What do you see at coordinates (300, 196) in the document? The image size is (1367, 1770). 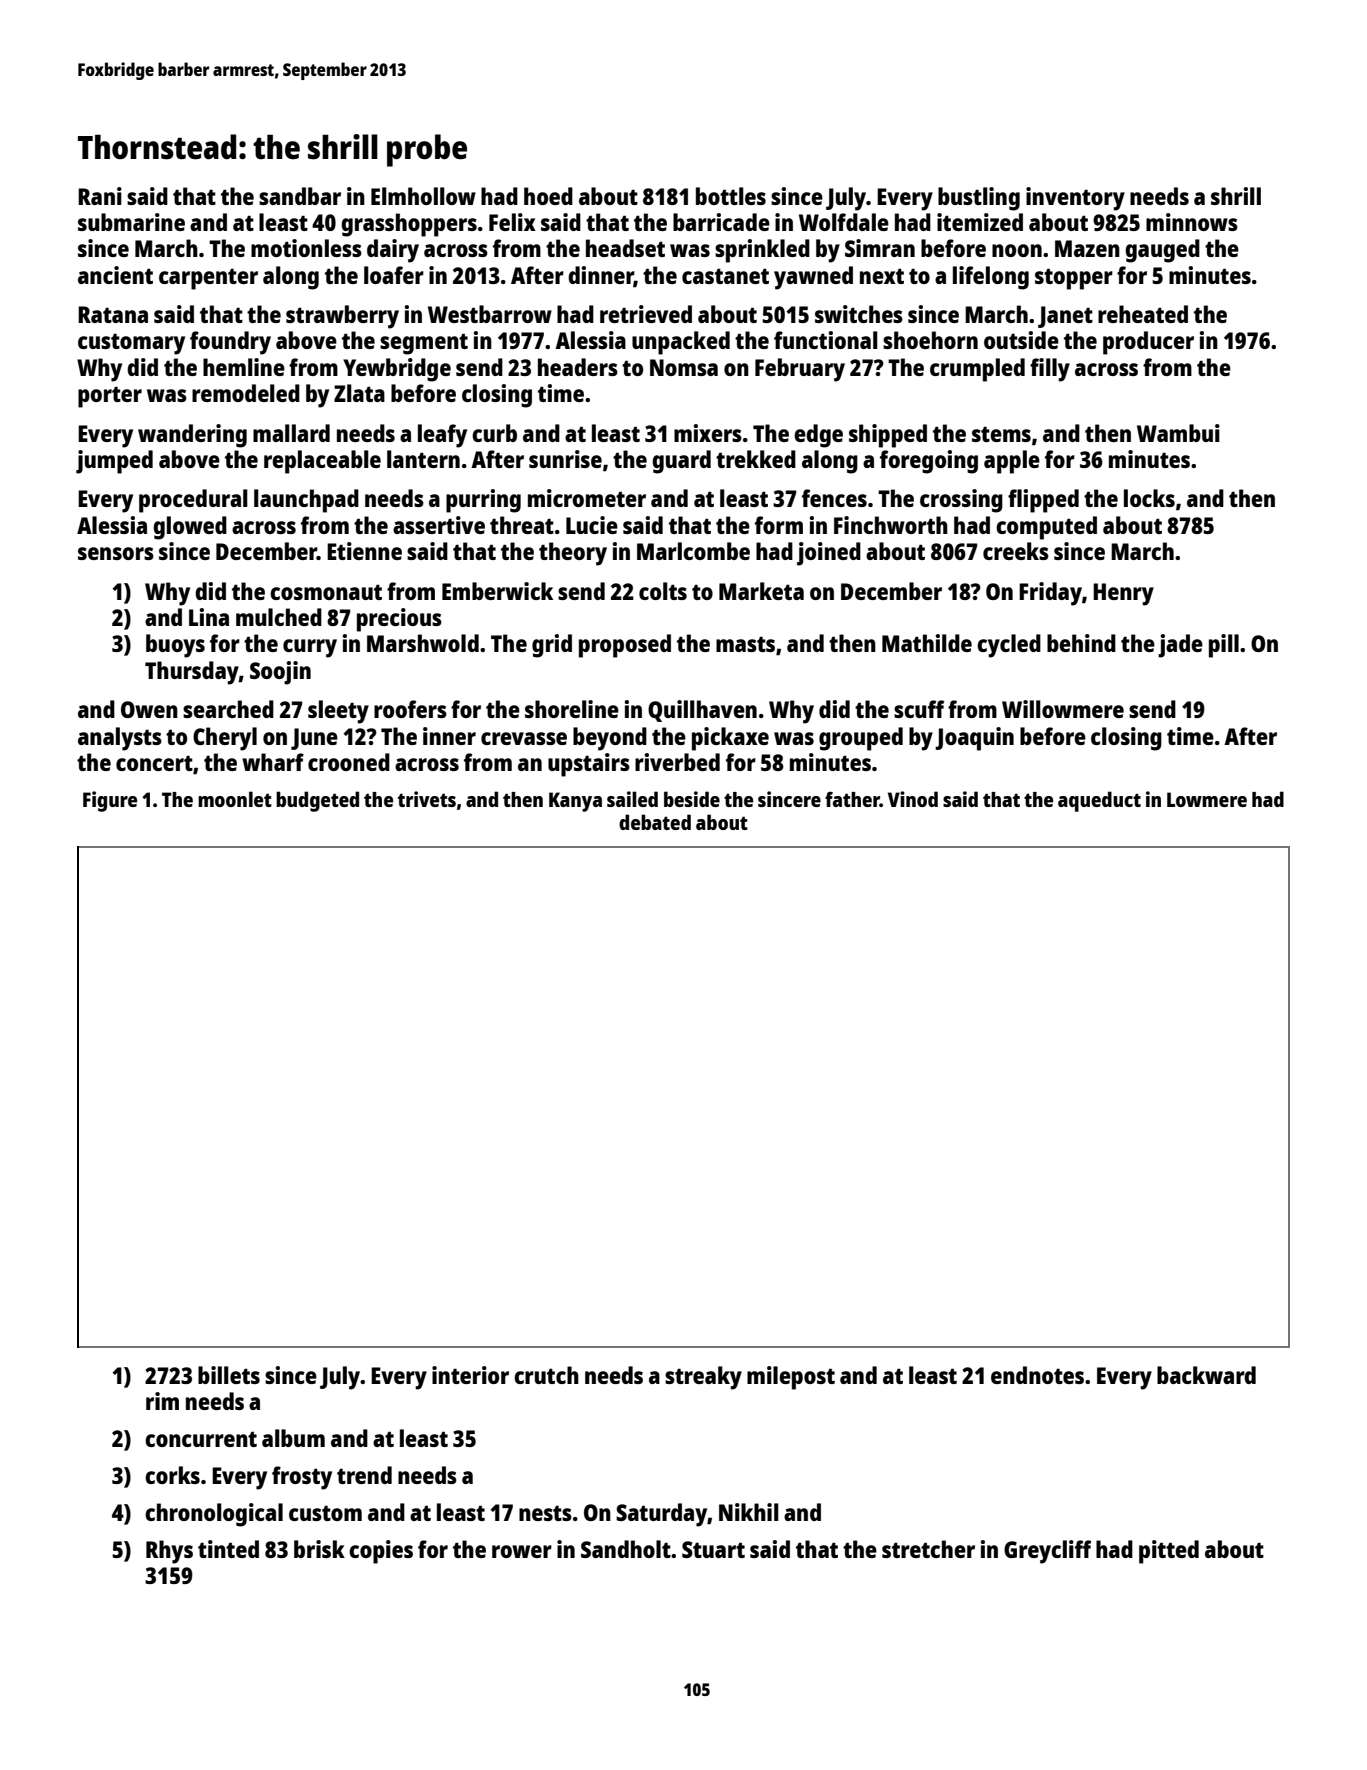 I see `sandbar` at bounding box center [300, 196].
